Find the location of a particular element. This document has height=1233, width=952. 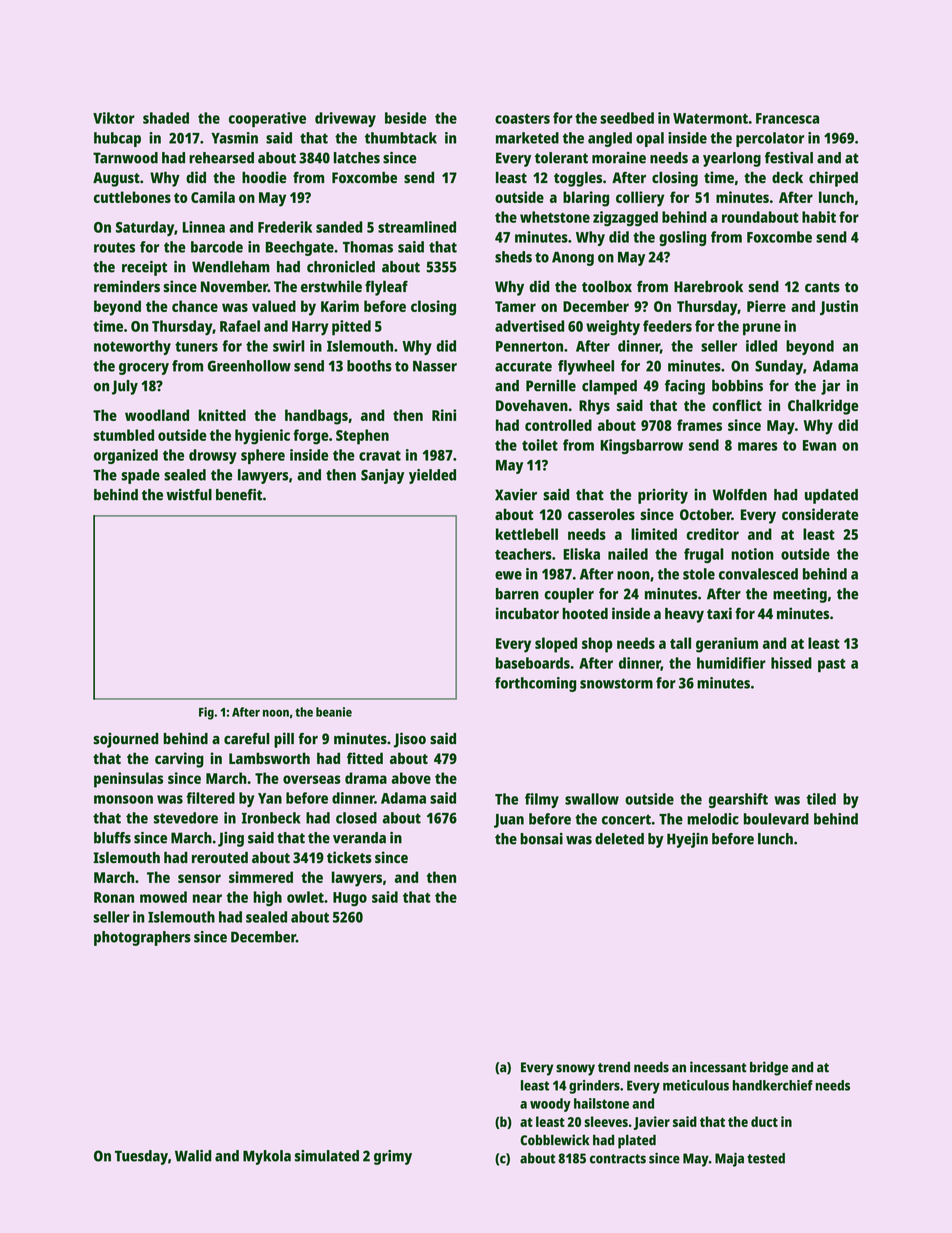

tiled is located at coordinates (821, 799).
